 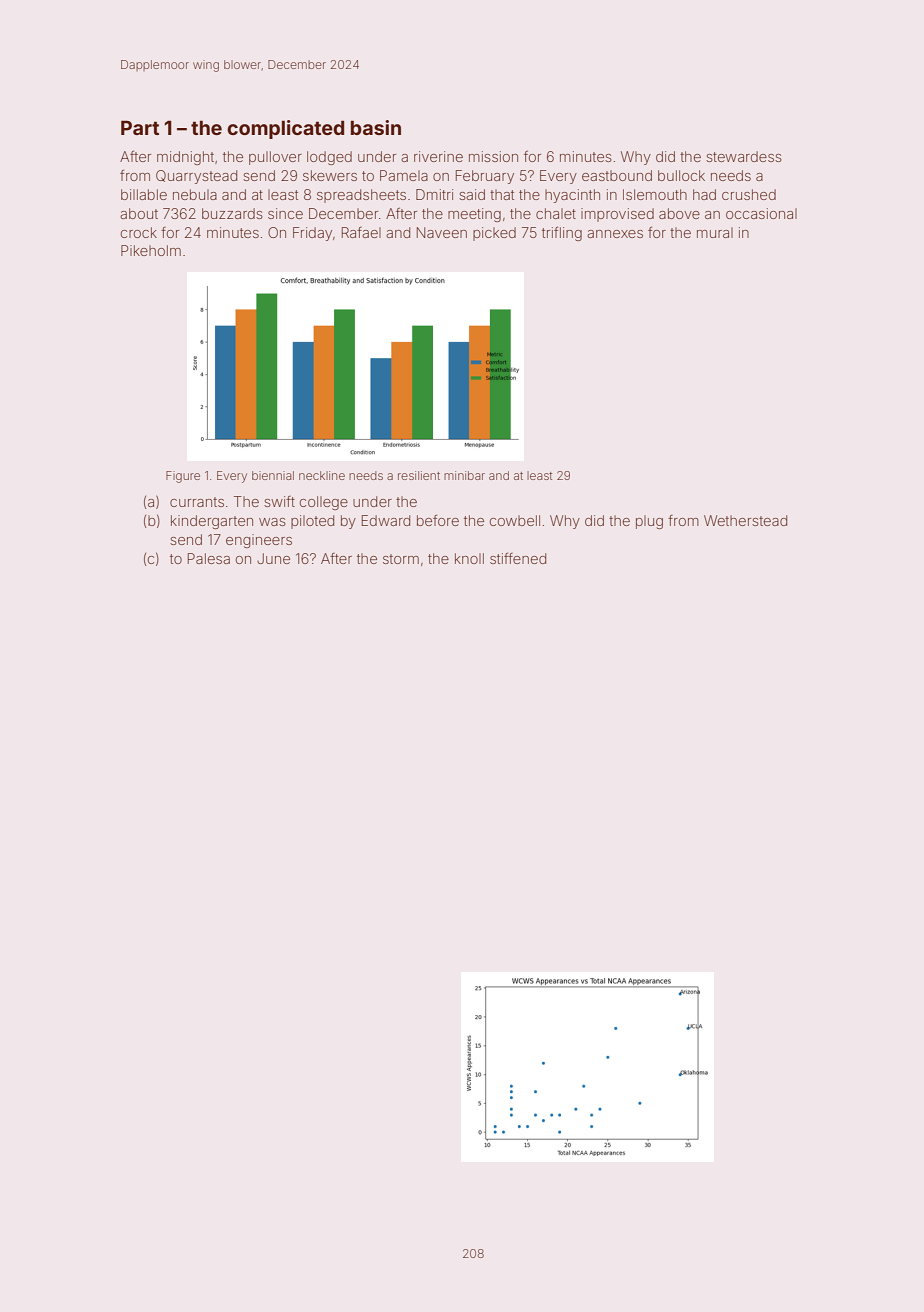 I want to click on biennial, so click(x=273, y=475).
